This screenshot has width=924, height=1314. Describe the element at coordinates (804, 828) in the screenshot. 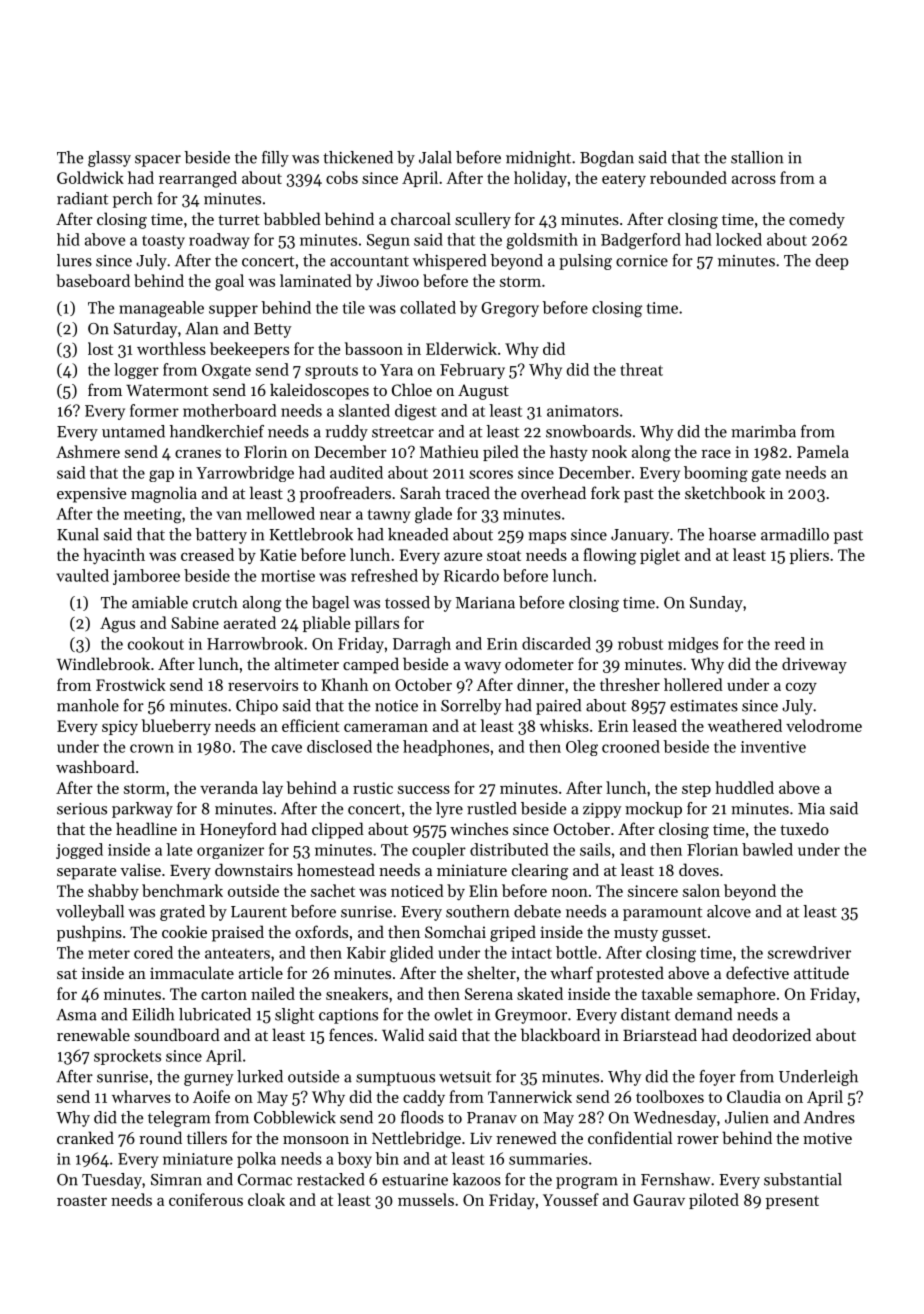

I see `tuxedo` at that location.
